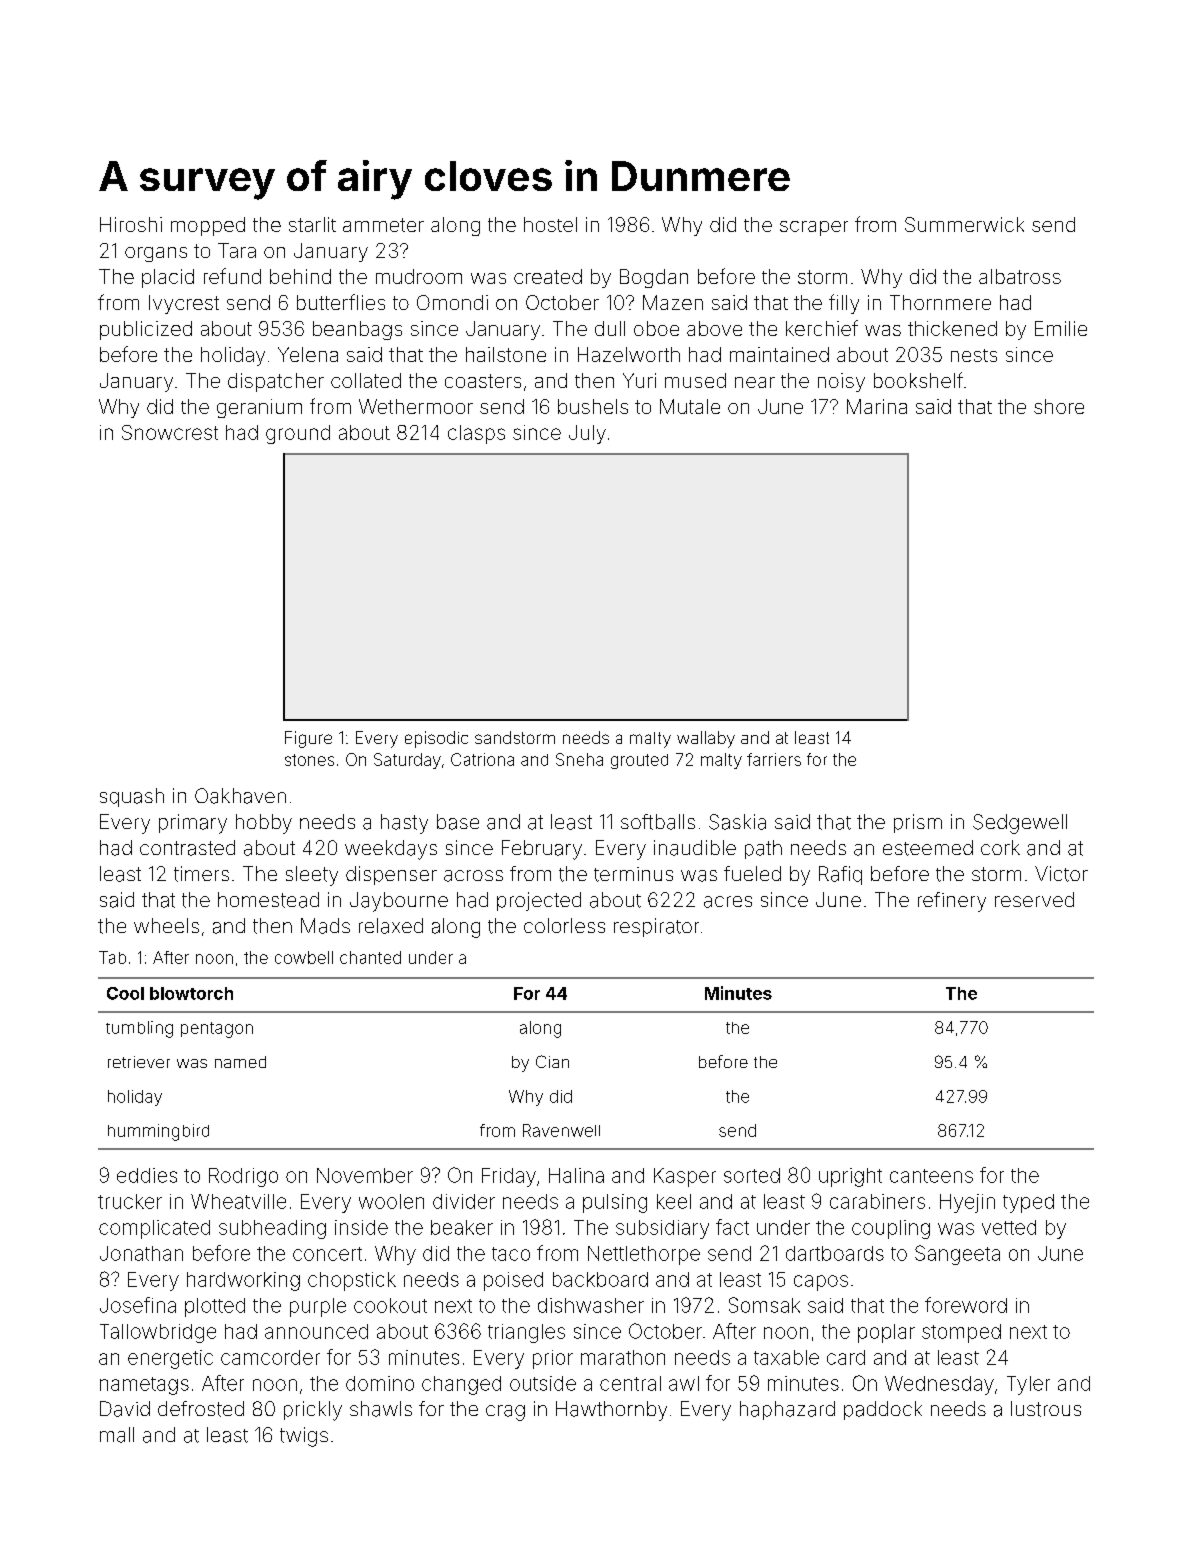 The width and height of the page is (1192, 1543). What do you see at coordinates (821, 1283) in the page?
I see `capos` at bounding box center [821, 1283].
